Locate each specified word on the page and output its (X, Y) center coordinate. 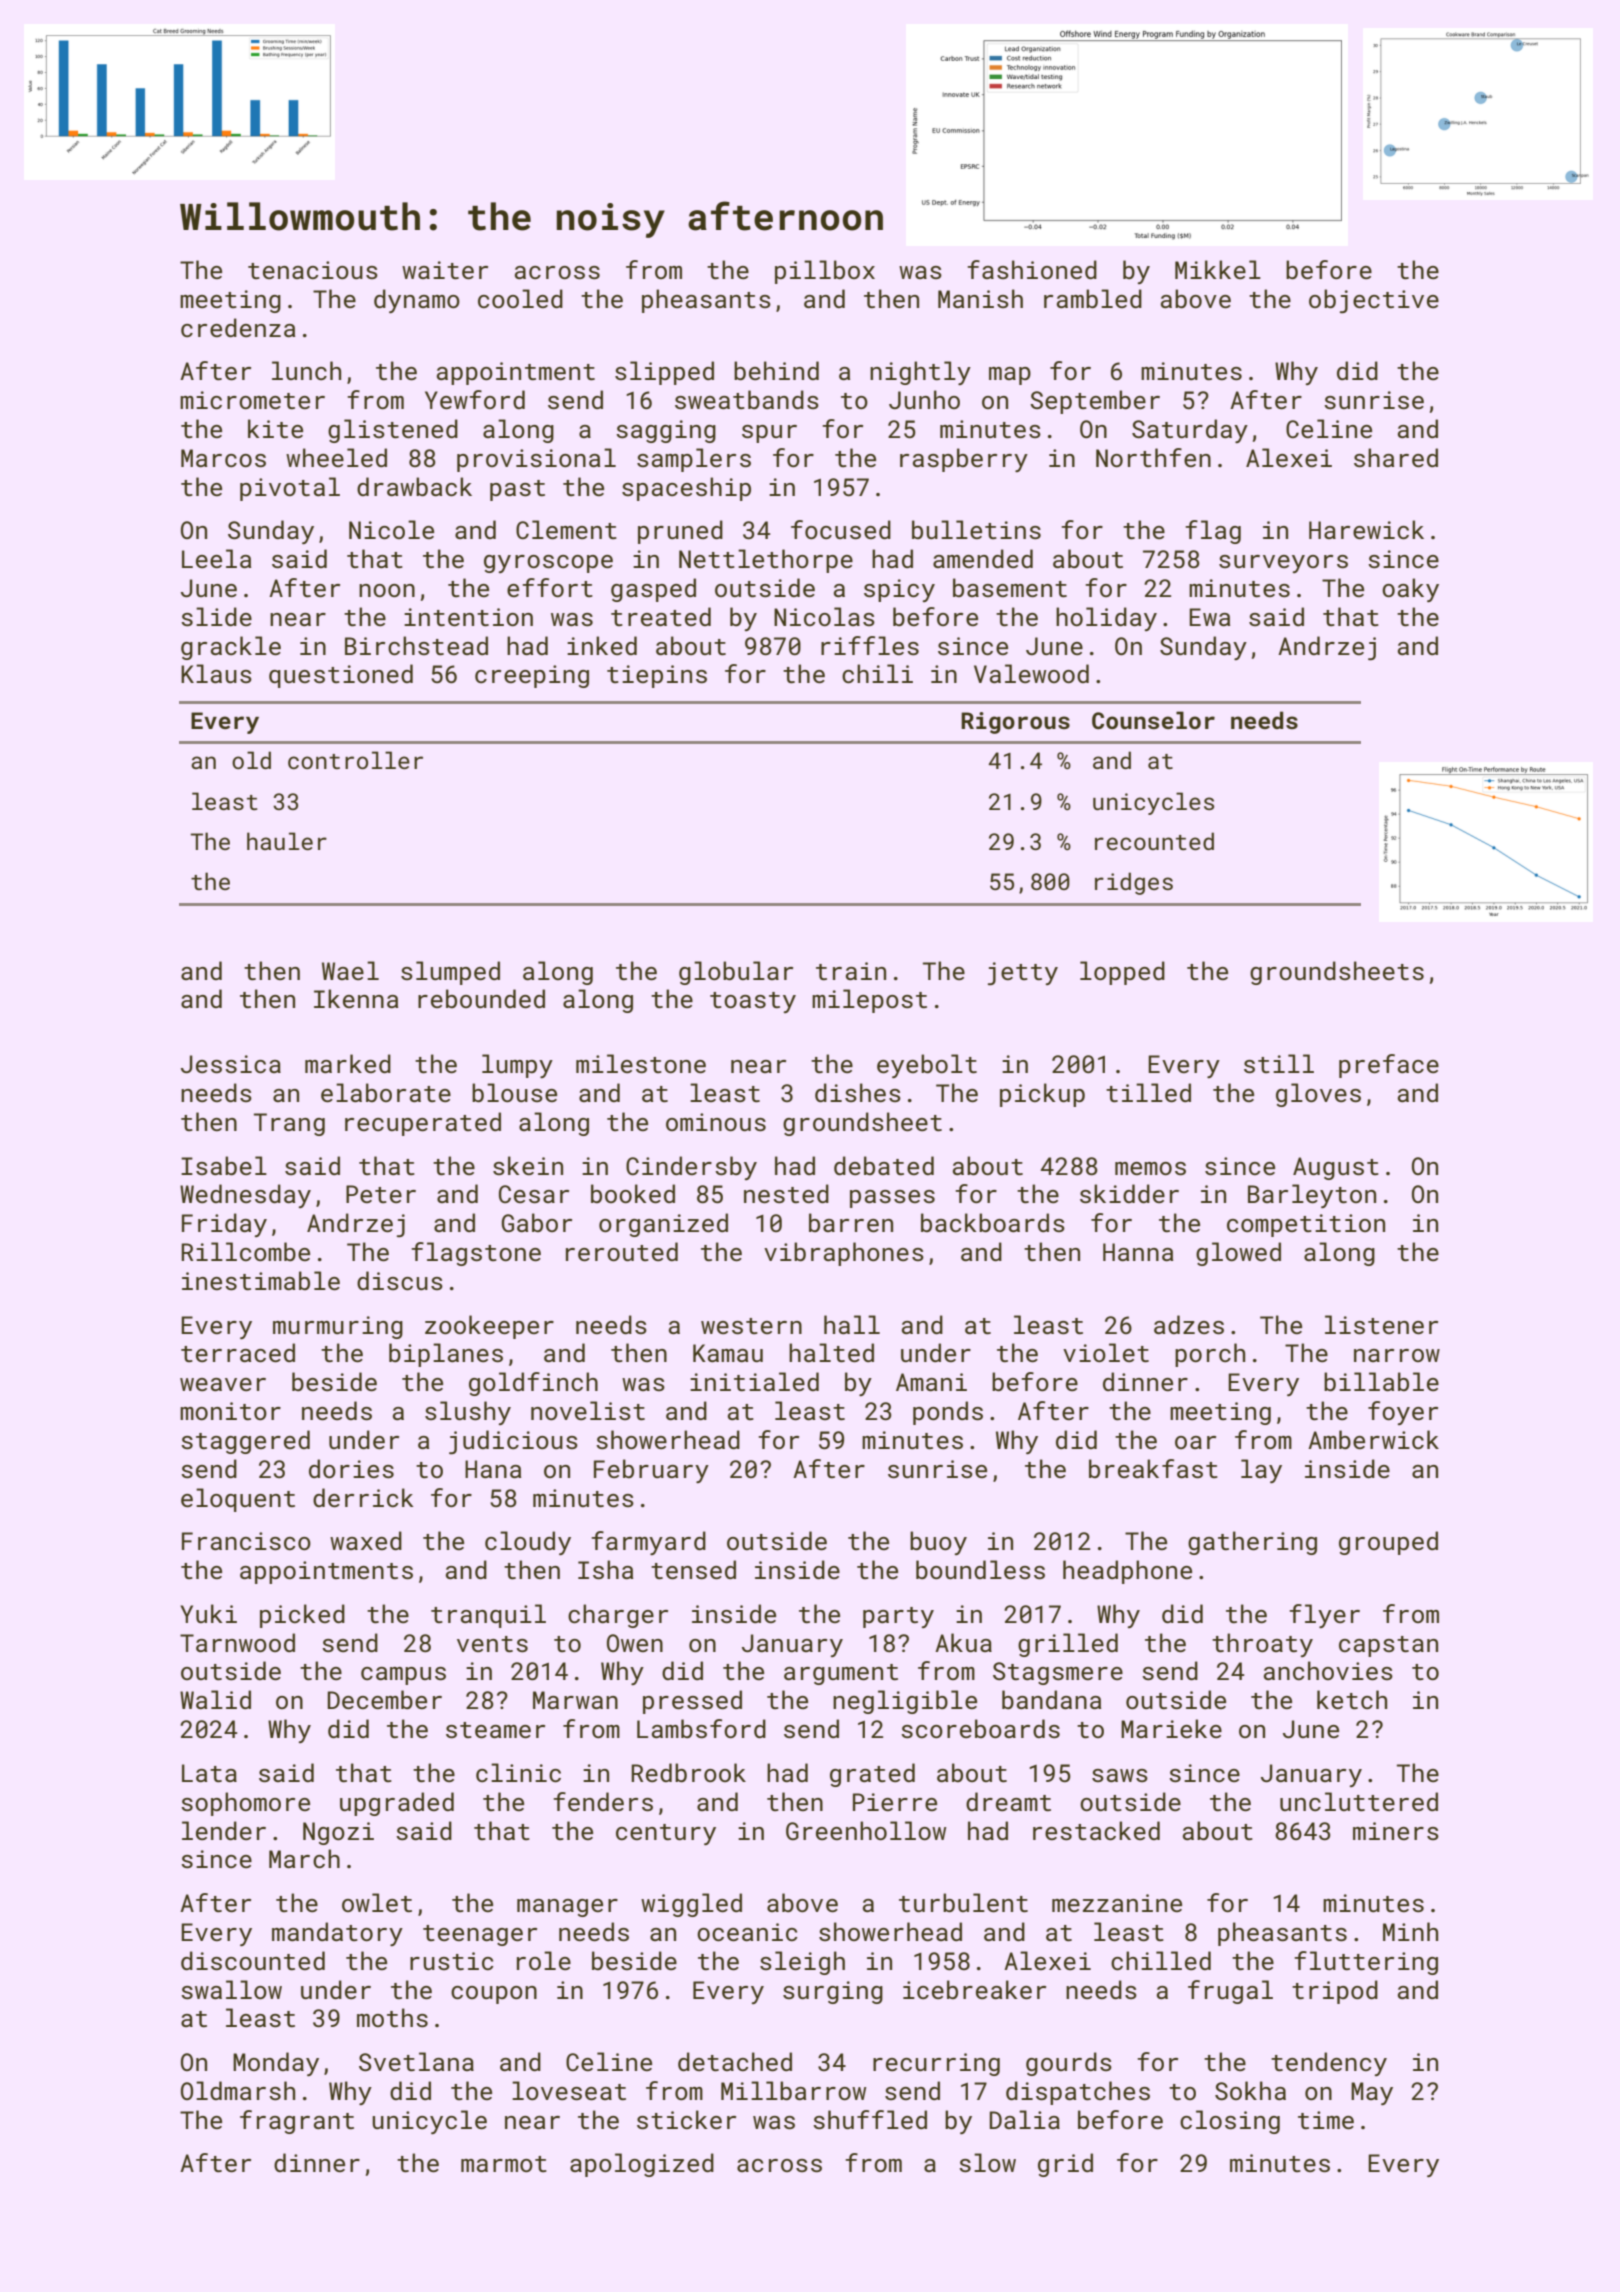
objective (1374, 301)
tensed (693, 1569)
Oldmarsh (238, 2090)
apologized (642, 2165)
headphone (1127, 1572)
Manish (980, 298)
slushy (468, 1413)
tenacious (313, 270)
